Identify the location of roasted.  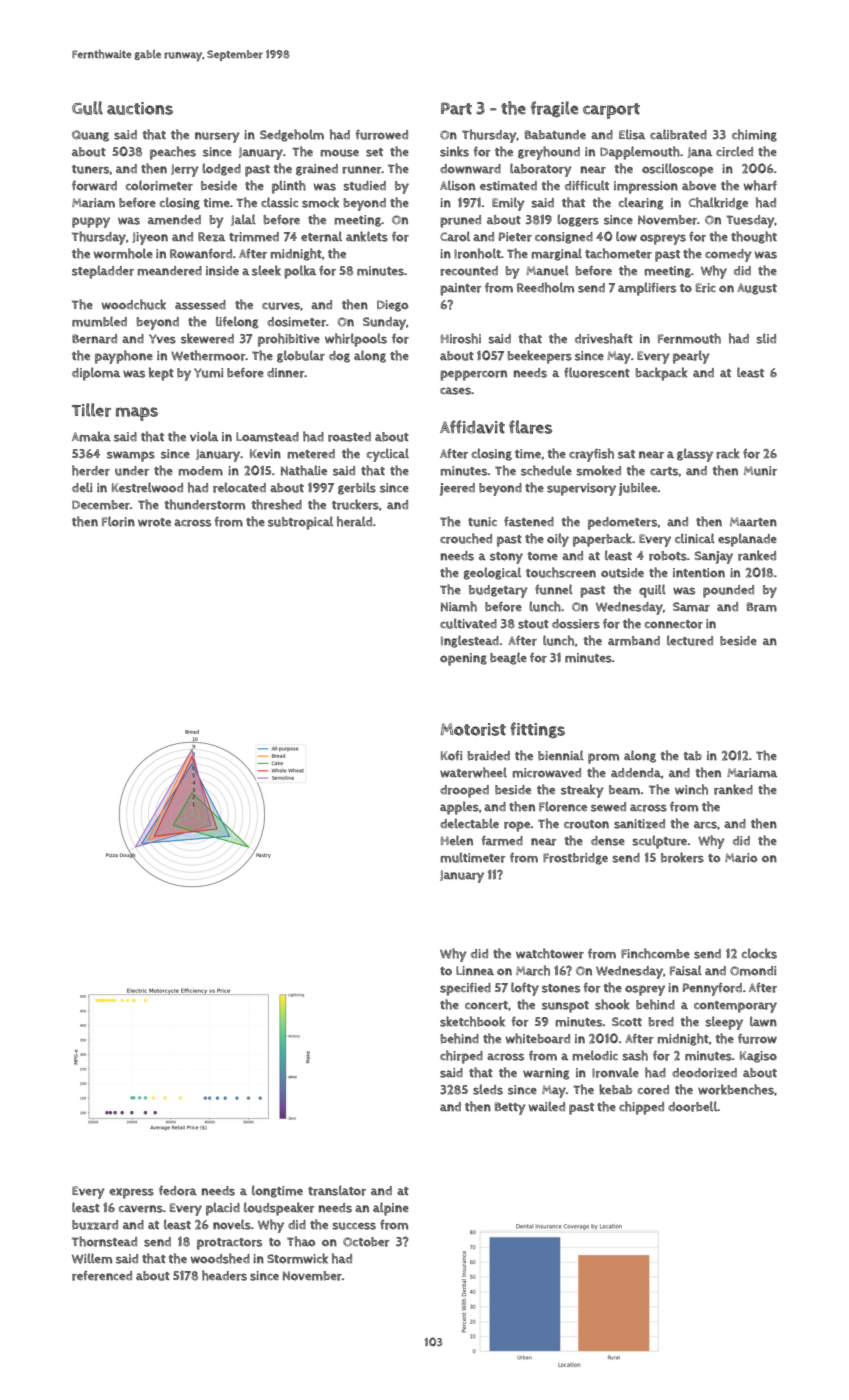
(349, 437).
